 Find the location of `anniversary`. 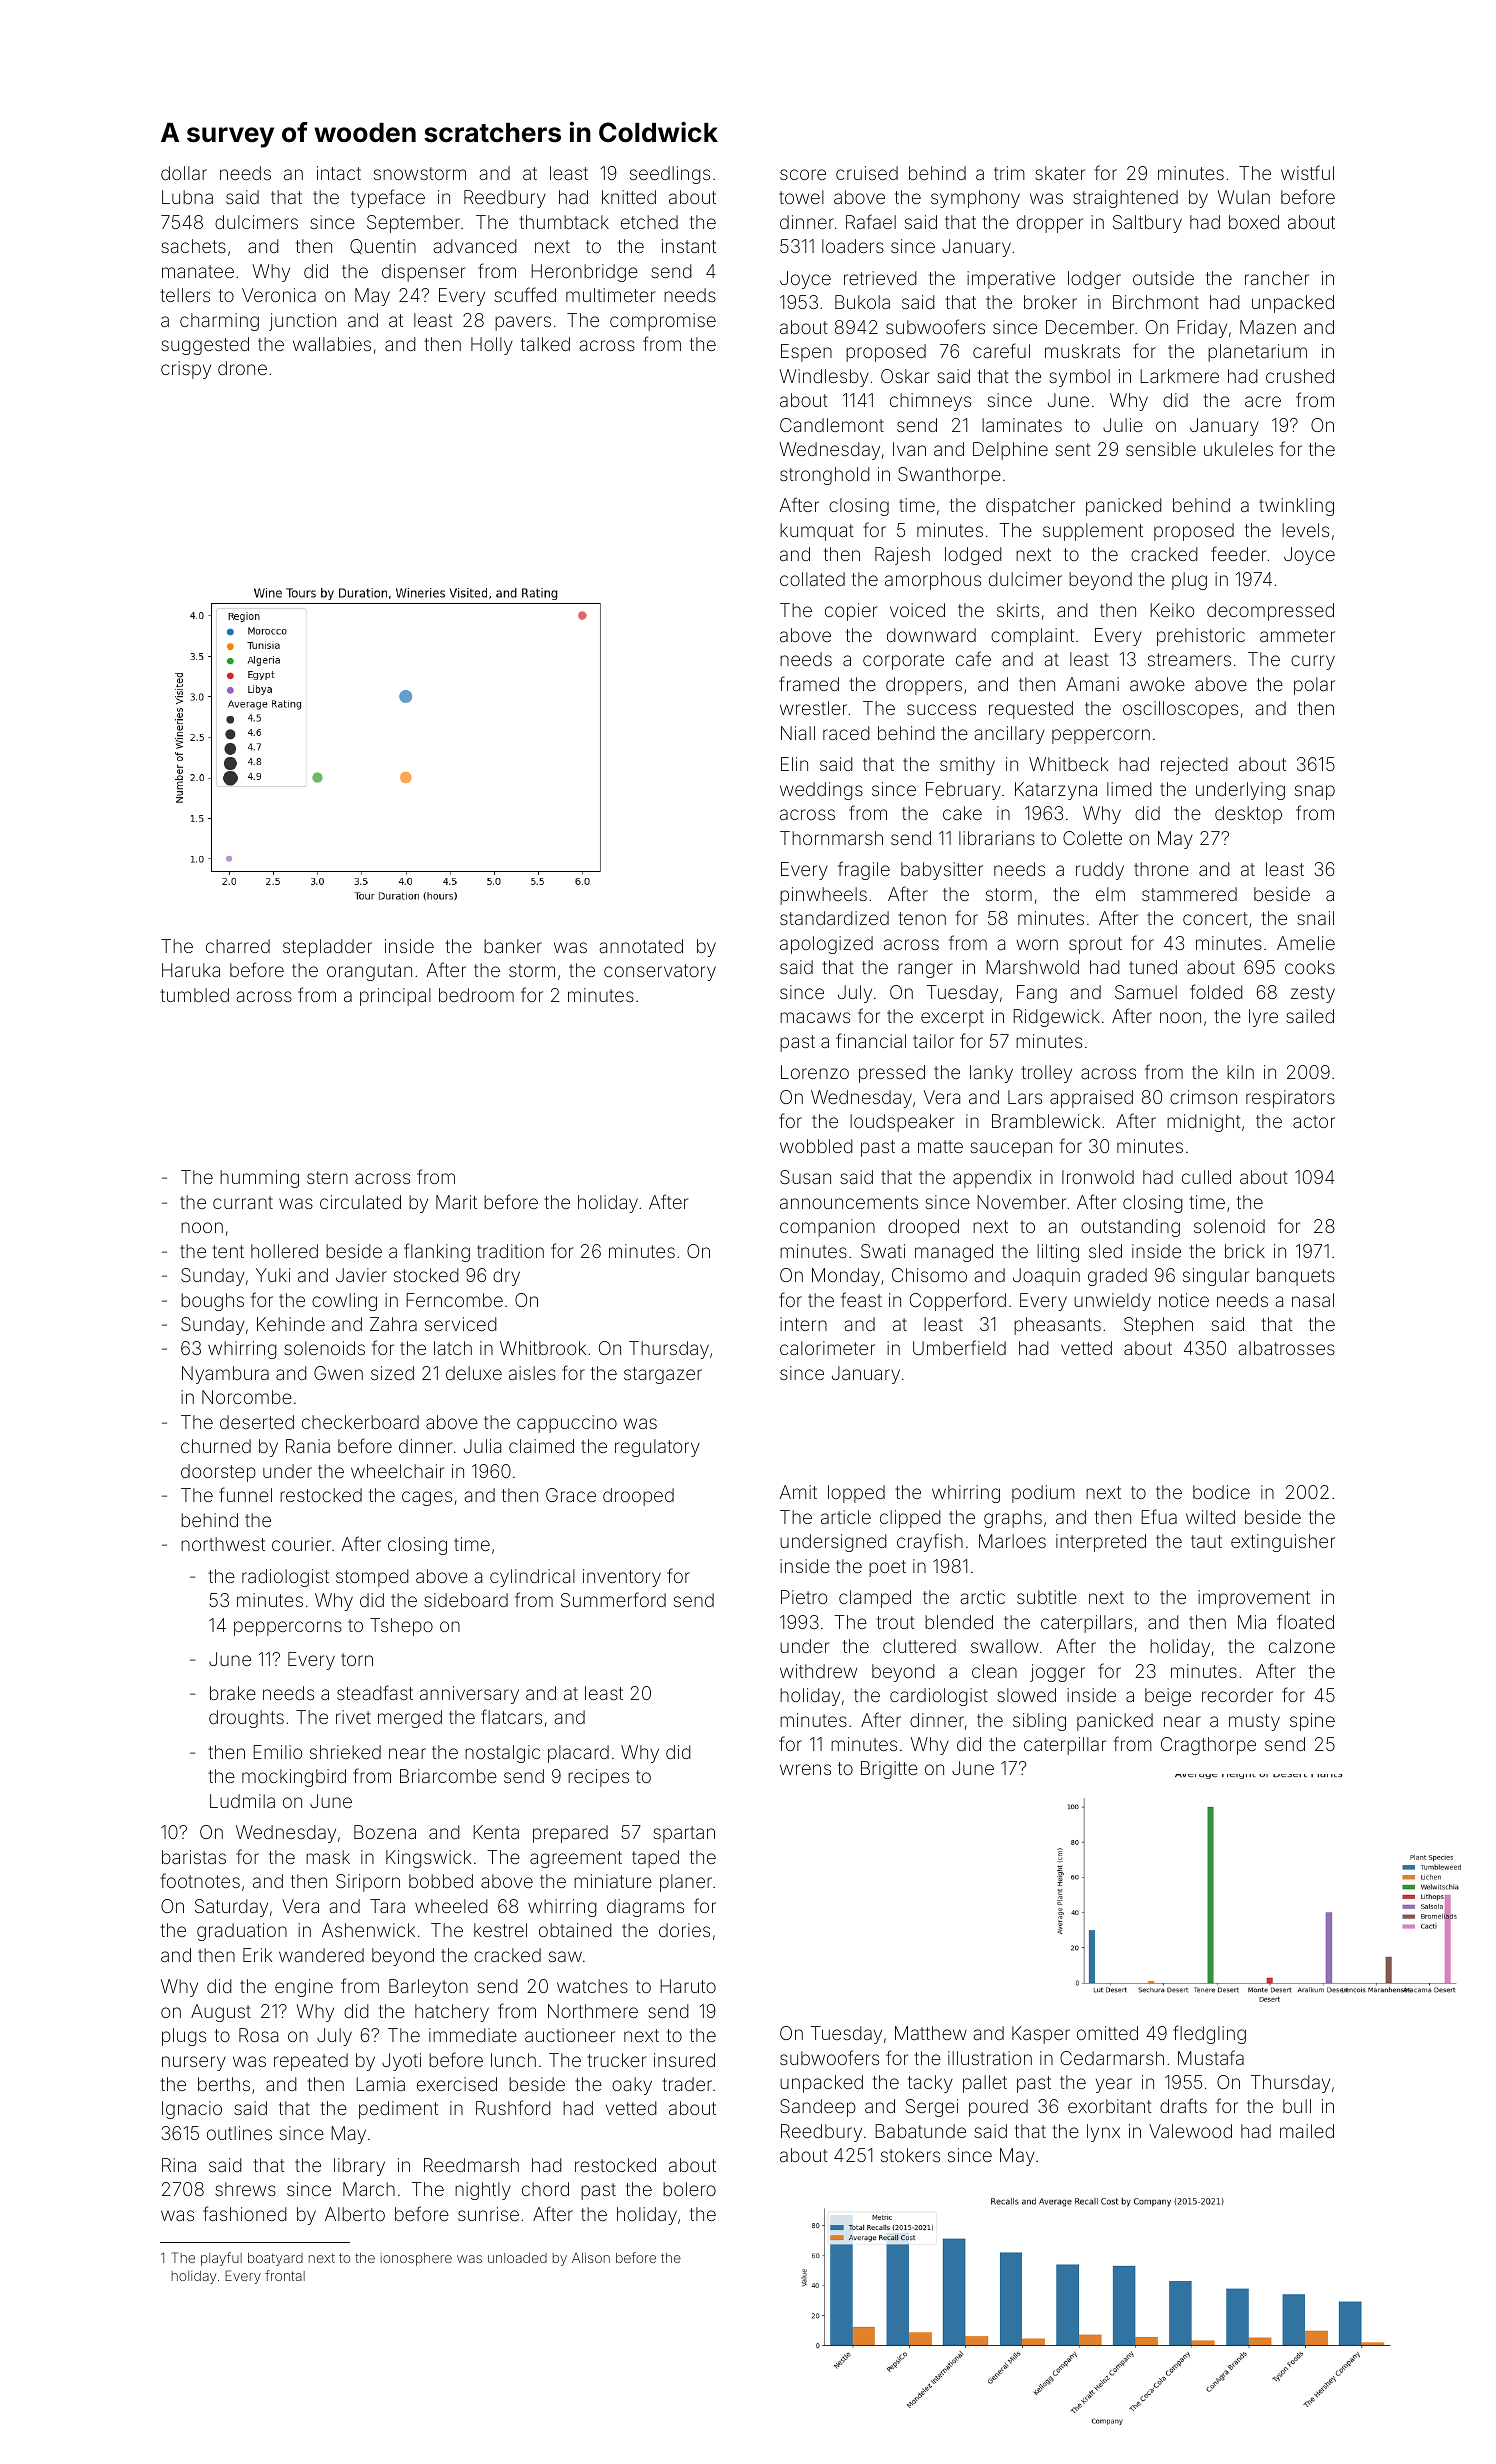

anniversary is located at coordinates (469, 1695).
